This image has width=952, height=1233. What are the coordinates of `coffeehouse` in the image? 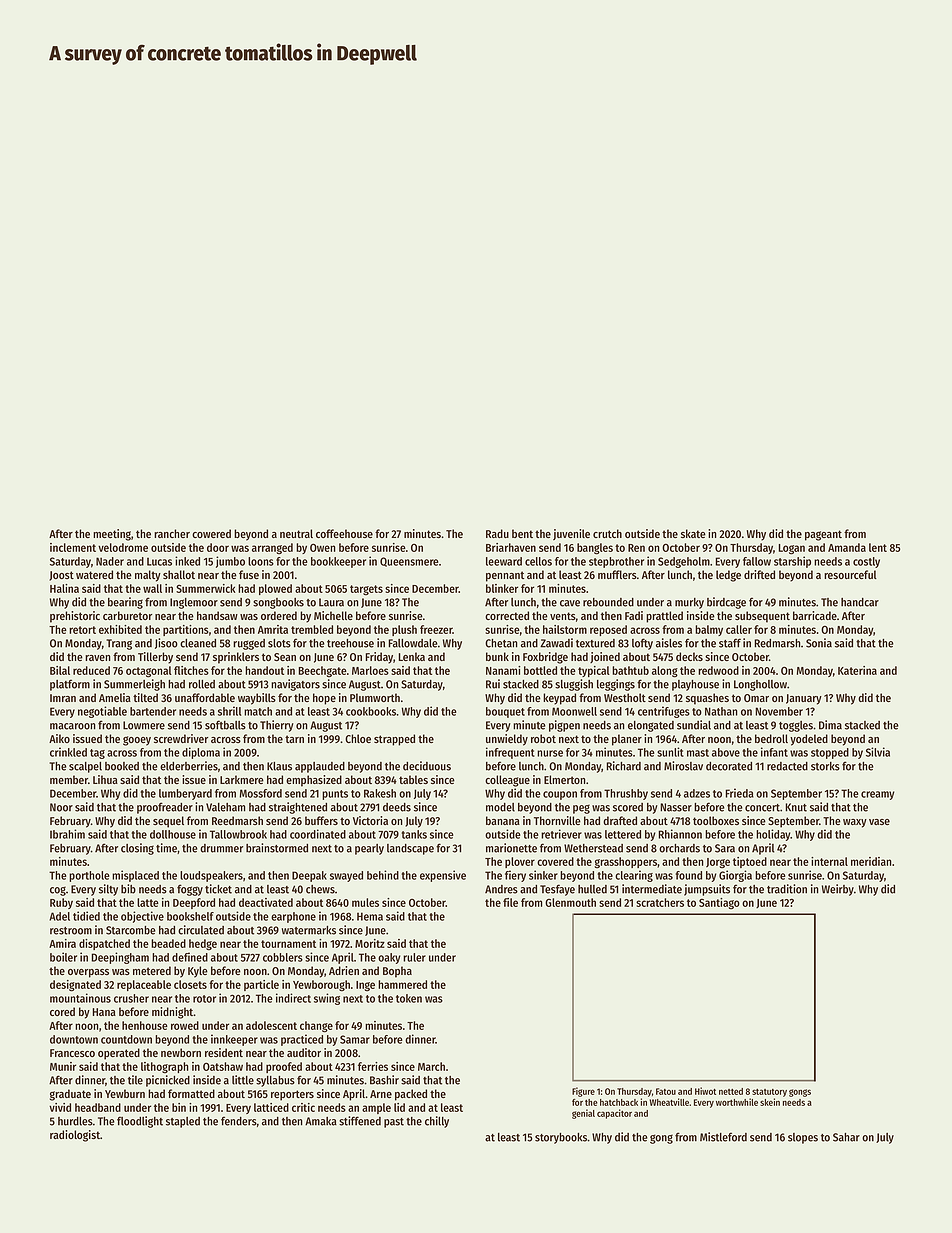 It's located at (344, 533).
